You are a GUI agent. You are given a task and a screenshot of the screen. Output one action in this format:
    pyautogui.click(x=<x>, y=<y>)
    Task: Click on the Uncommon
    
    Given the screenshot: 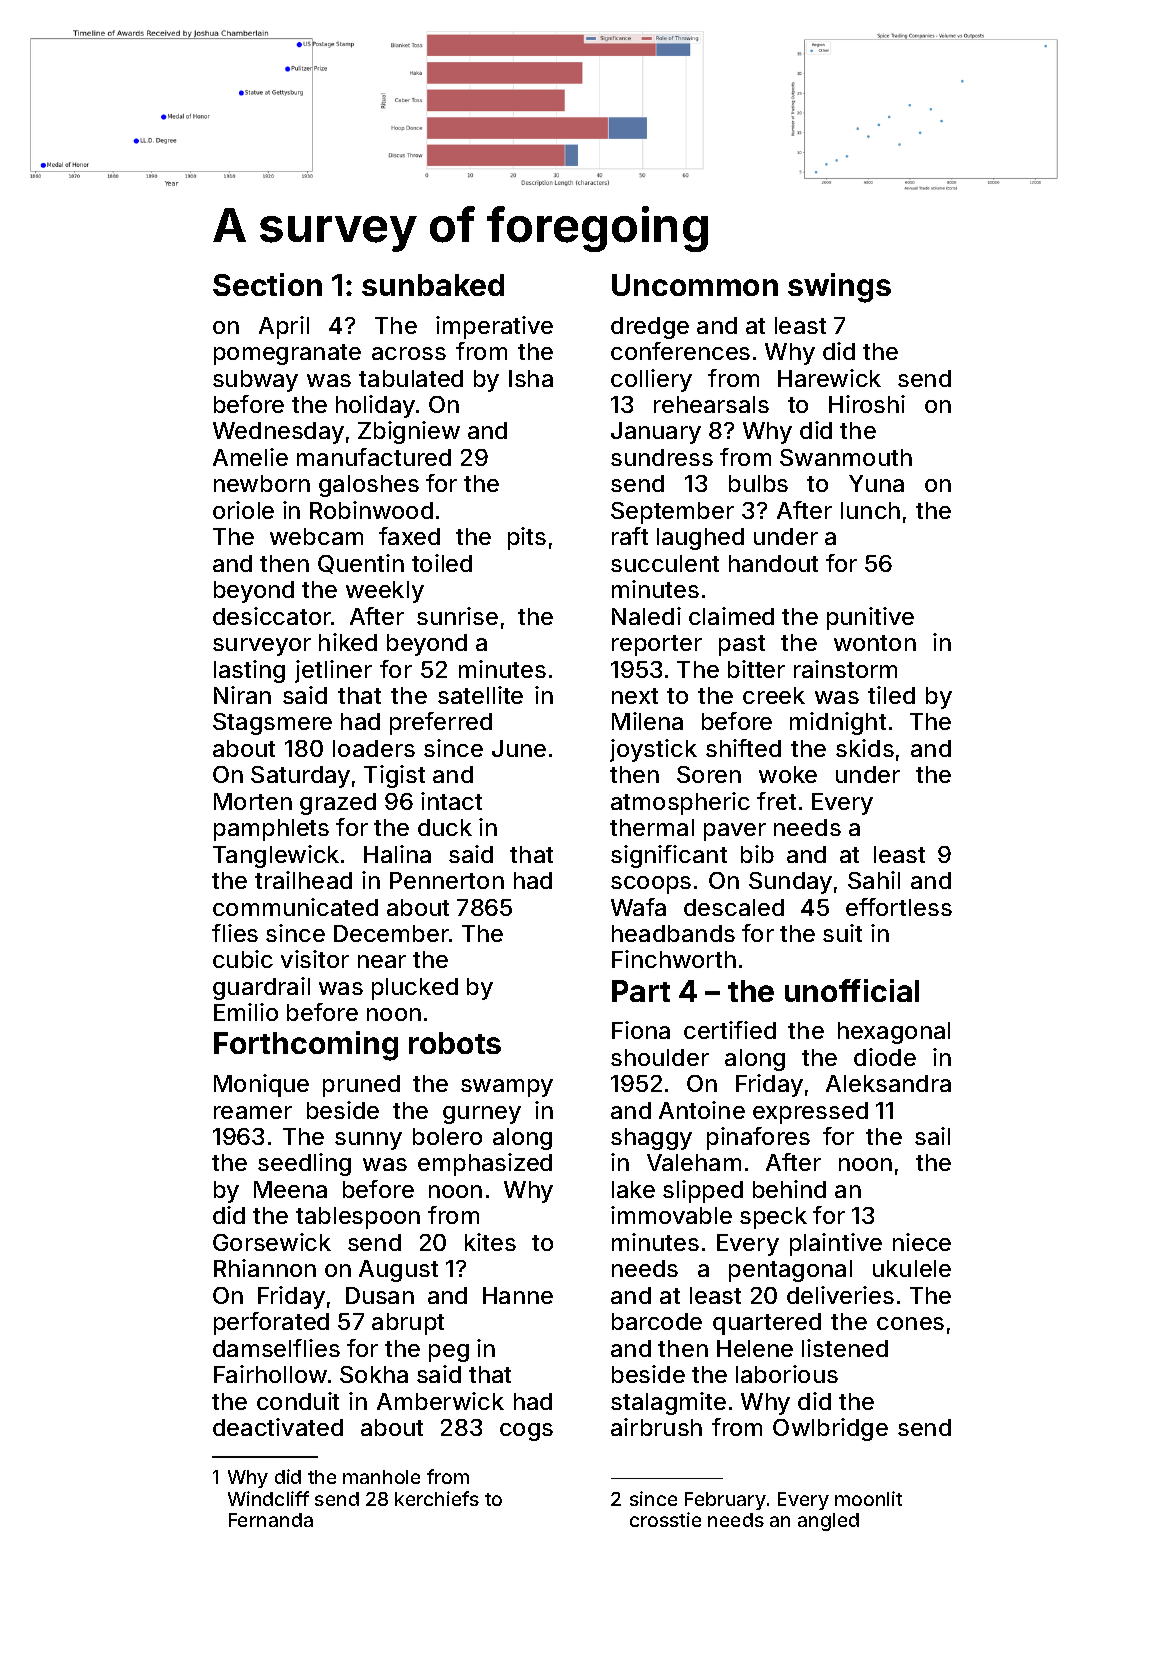 What is the action you would take?
    pyautogui.click(x=695, y=285)
